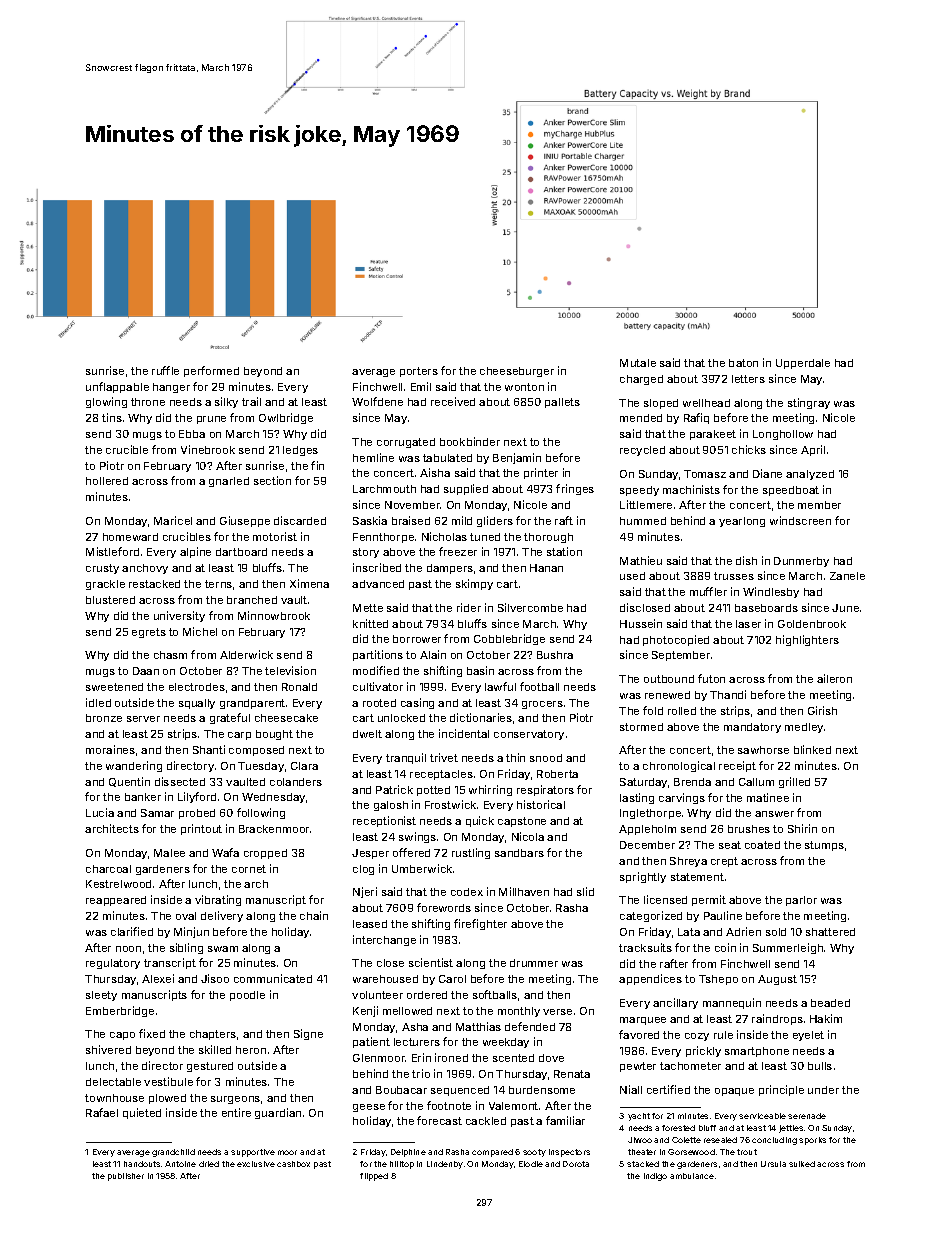  I want to click on chain, so click(314, 915).
